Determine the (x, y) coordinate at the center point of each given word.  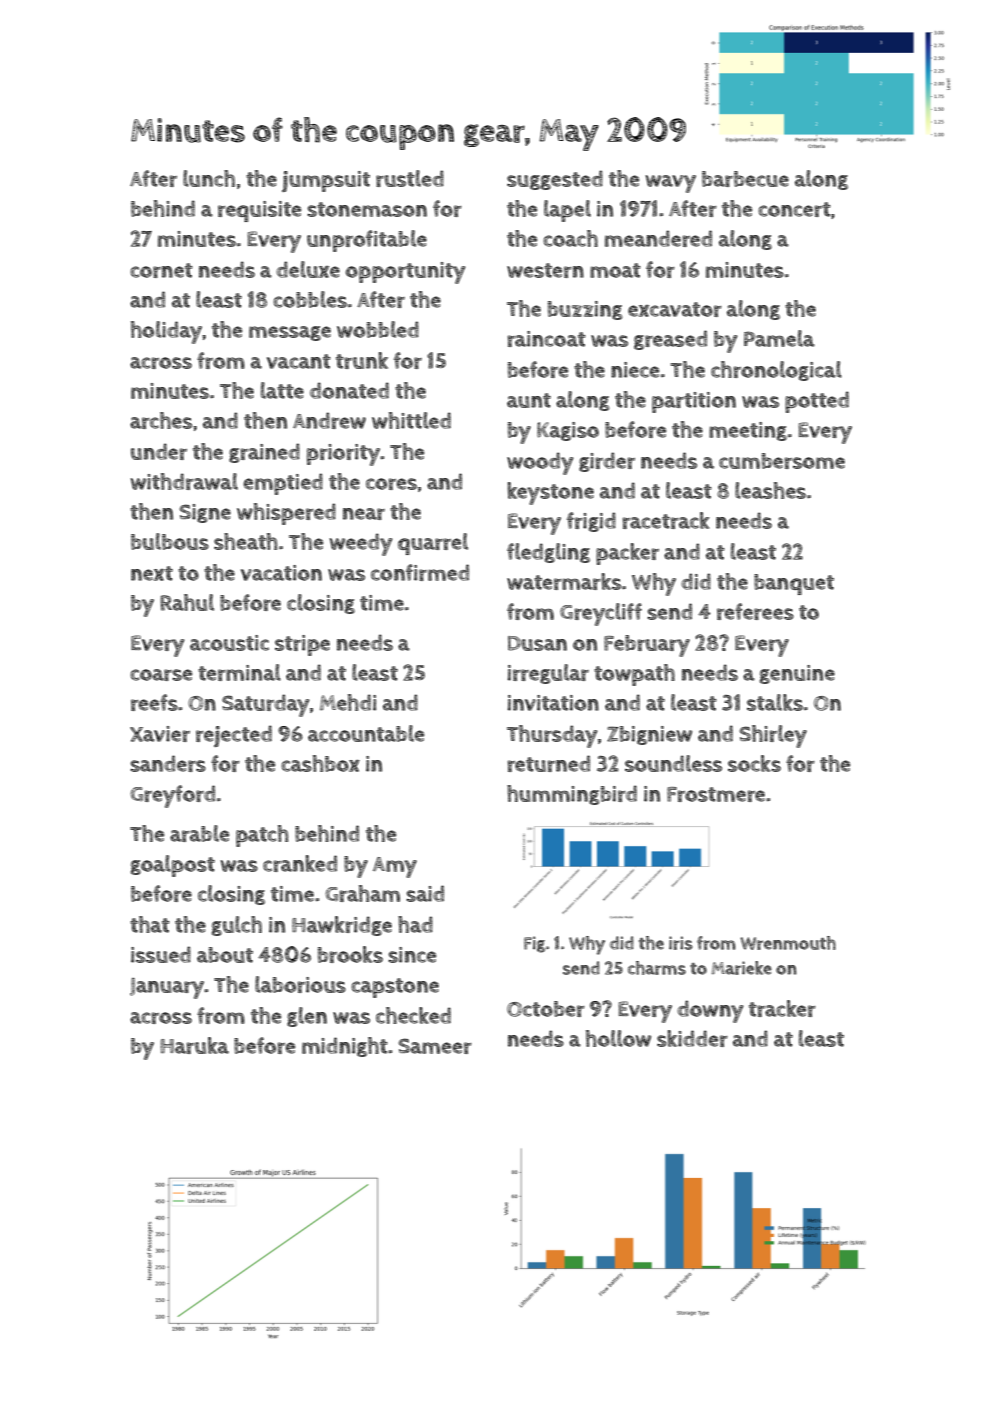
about (225, 955)
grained (264, 453)
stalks (775, 702)
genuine (797, 674)
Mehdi (348, 702)
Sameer (435, 1046)
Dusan (537, 643)
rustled (410, 178)
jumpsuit (326, 181)
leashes (770, 490)
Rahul (187, 602)
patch (262, 836)
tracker (782, 1008)
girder (607, 462)
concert (794, 209)
